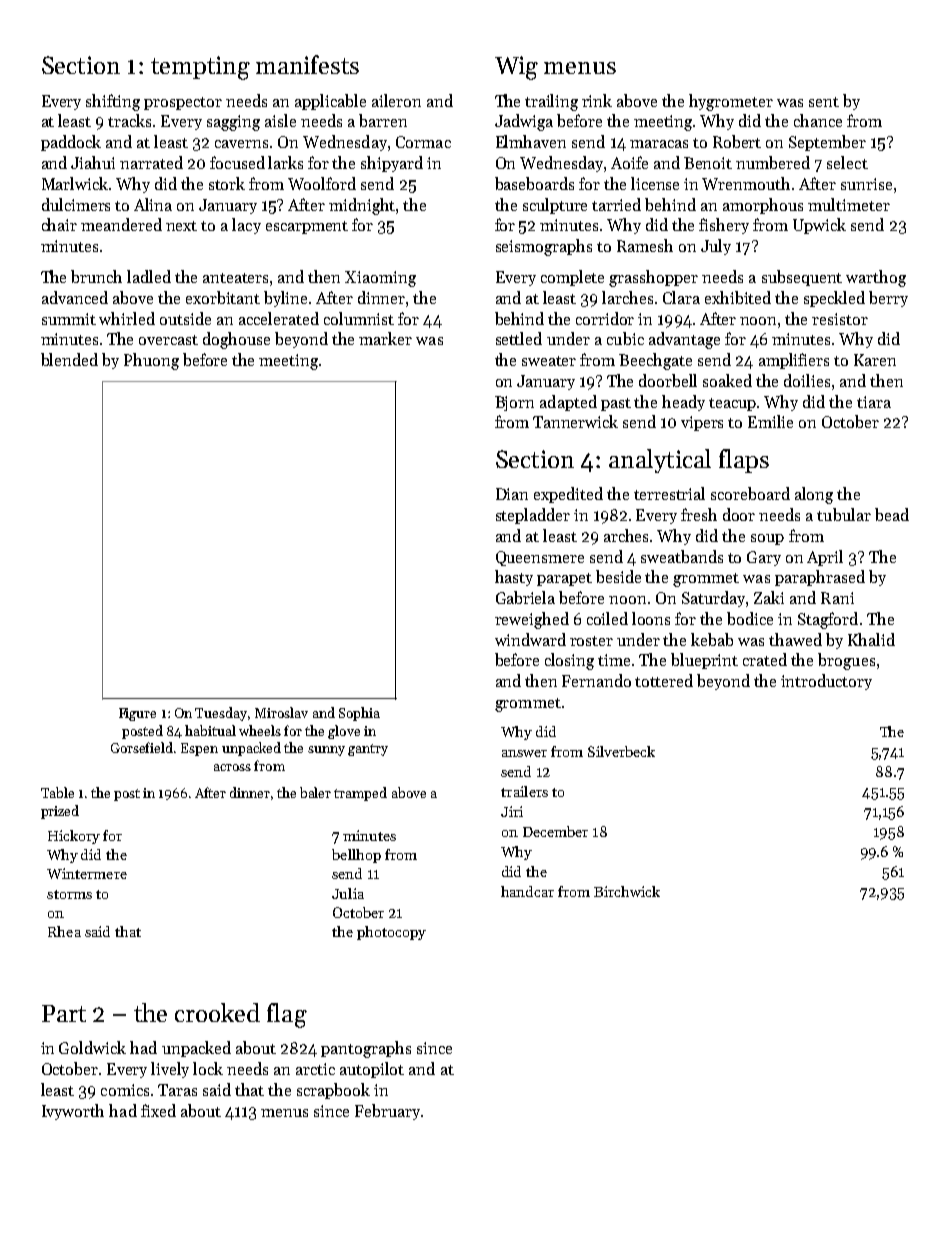  I want to click on hygrometer, so click(731, 102).
